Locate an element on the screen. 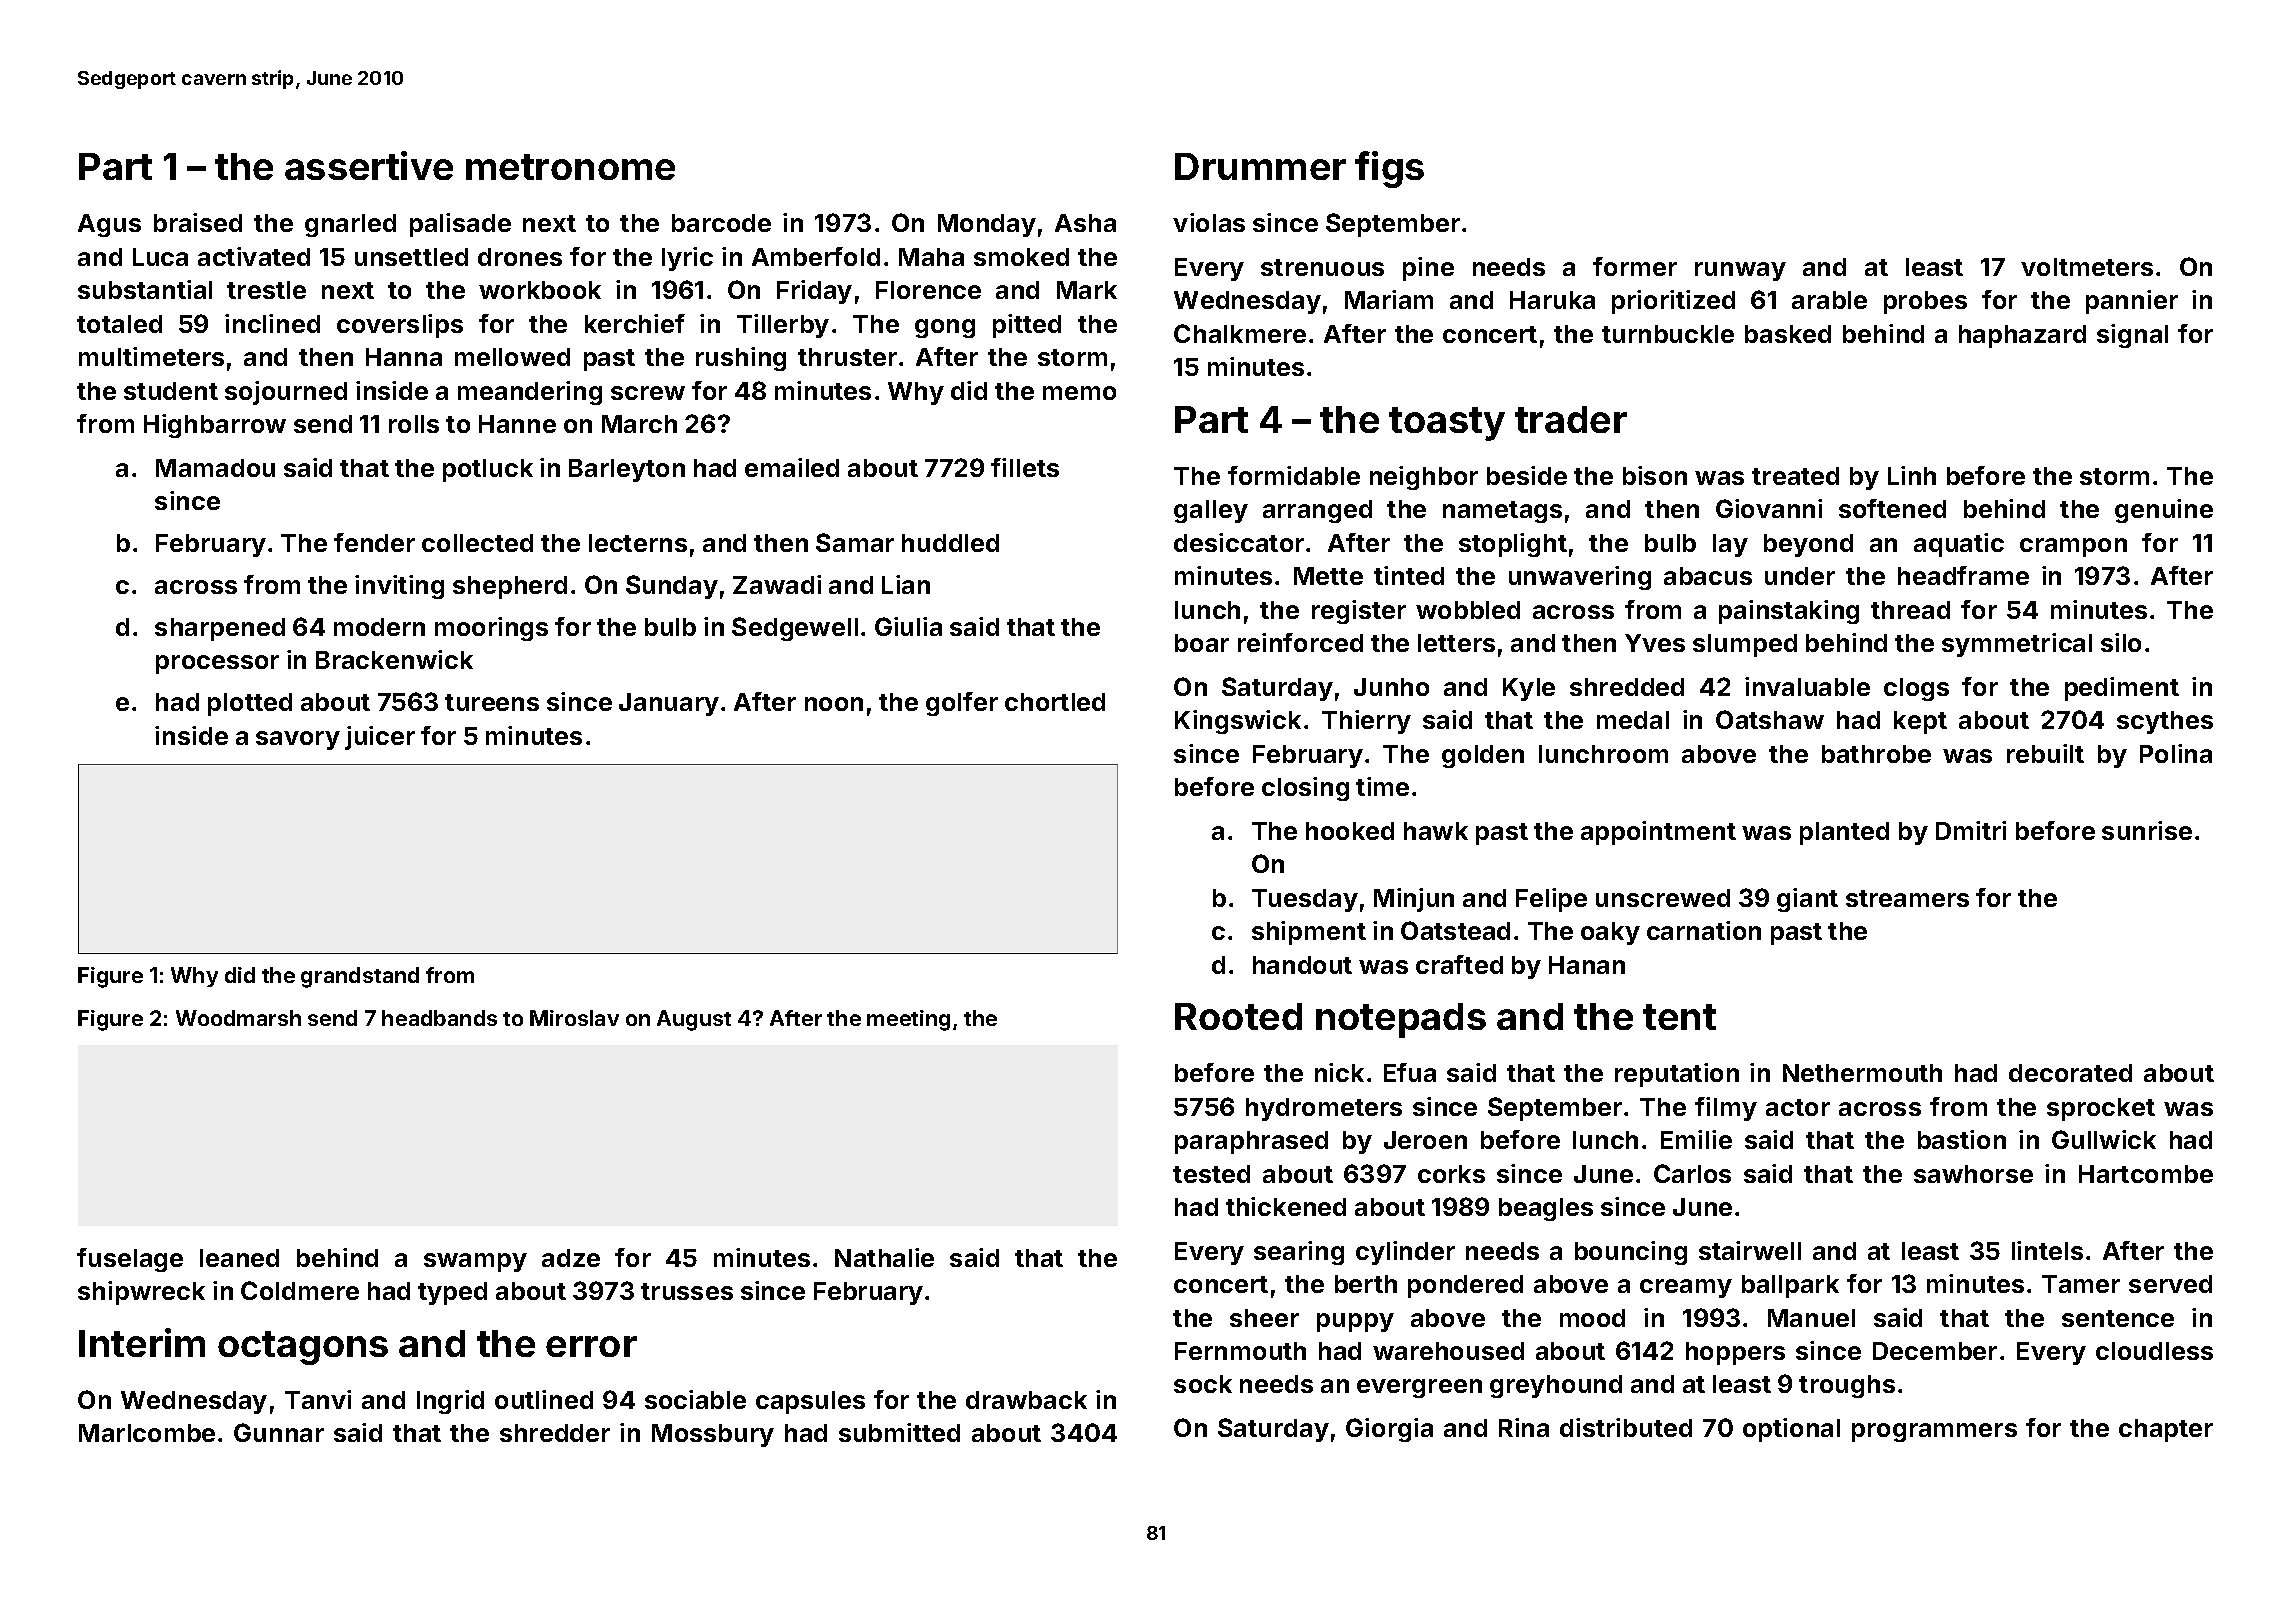 Image resolution: width=2292 pixels, height=1620 pixels. Woodmarsh is located at coordinates (238, 1018).
